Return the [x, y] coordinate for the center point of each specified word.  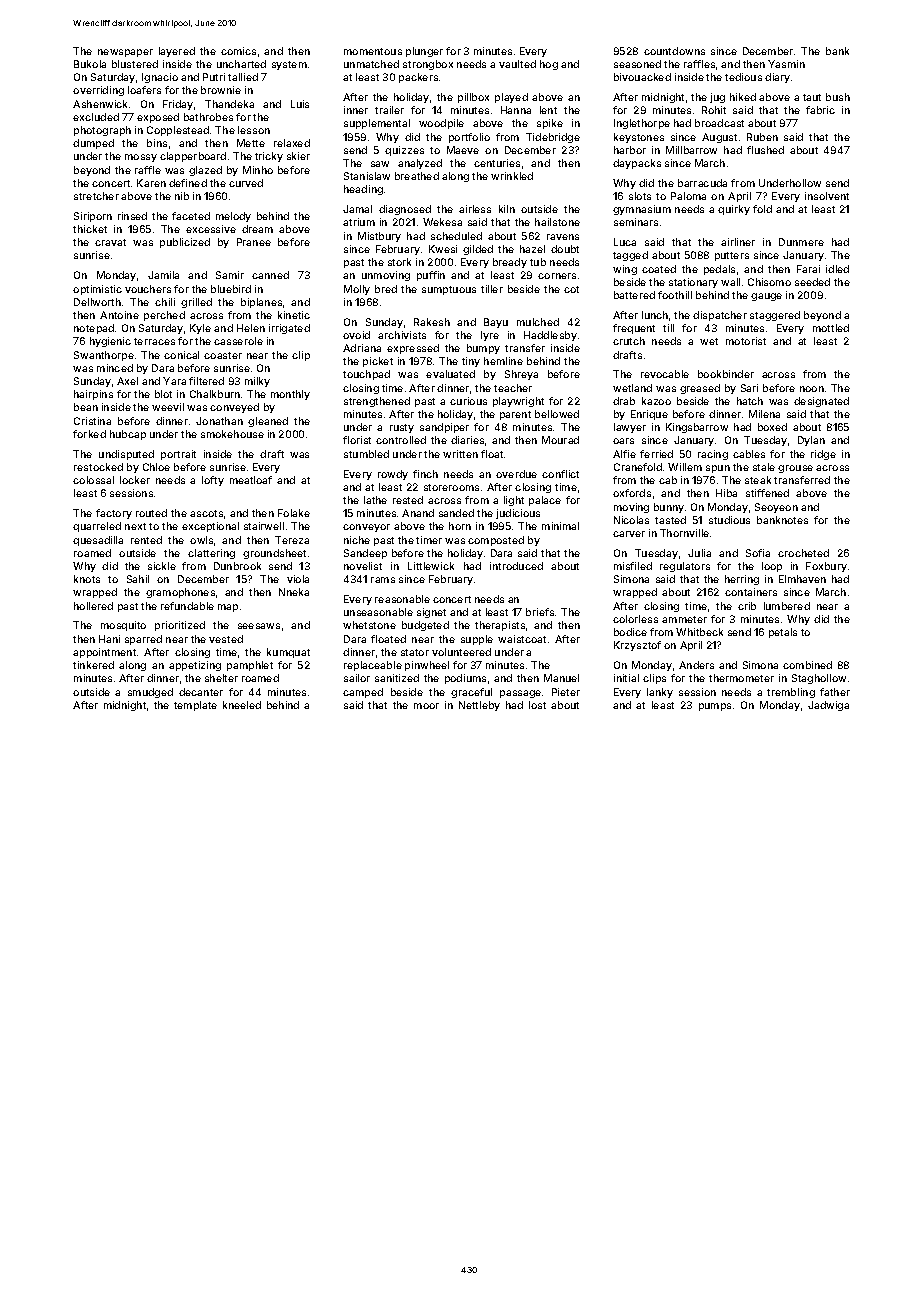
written [460, 454]
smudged [150, 693]
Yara [174, 381]
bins [157, 143]
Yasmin [786, 64]
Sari [749, 388]
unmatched [371, 64]
